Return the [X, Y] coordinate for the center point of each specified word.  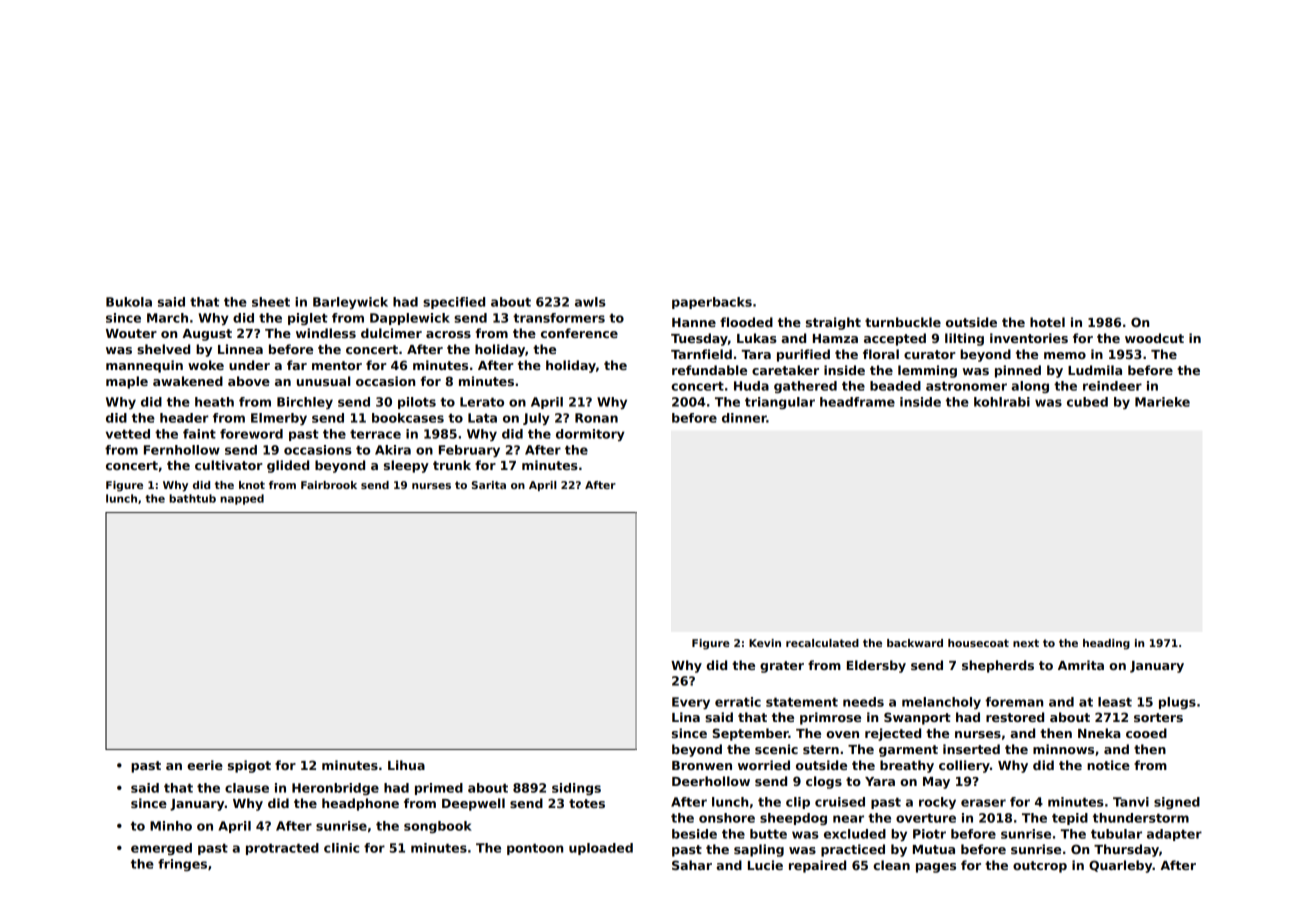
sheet [271, 302]
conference [579, 333]
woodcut [1154, 338]
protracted [282, 849]
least [1115, 702]
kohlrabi [1002, 402]
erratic [738, 702]
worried [764, 765]
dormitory [590, 435]
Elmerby [279, 419]
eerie [205, 765]
